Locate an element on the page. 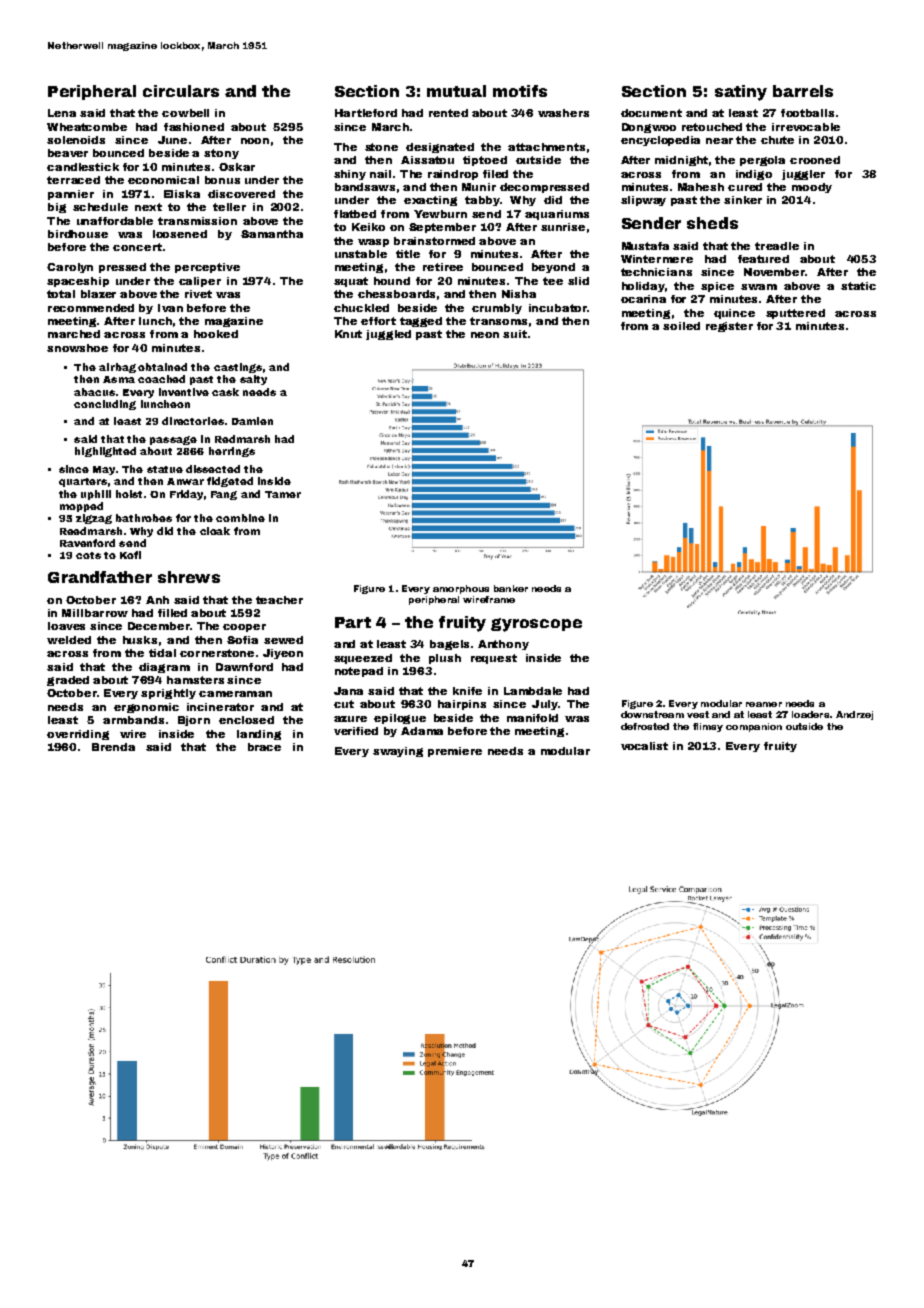  tidal is located at coordinates (162, 653).
